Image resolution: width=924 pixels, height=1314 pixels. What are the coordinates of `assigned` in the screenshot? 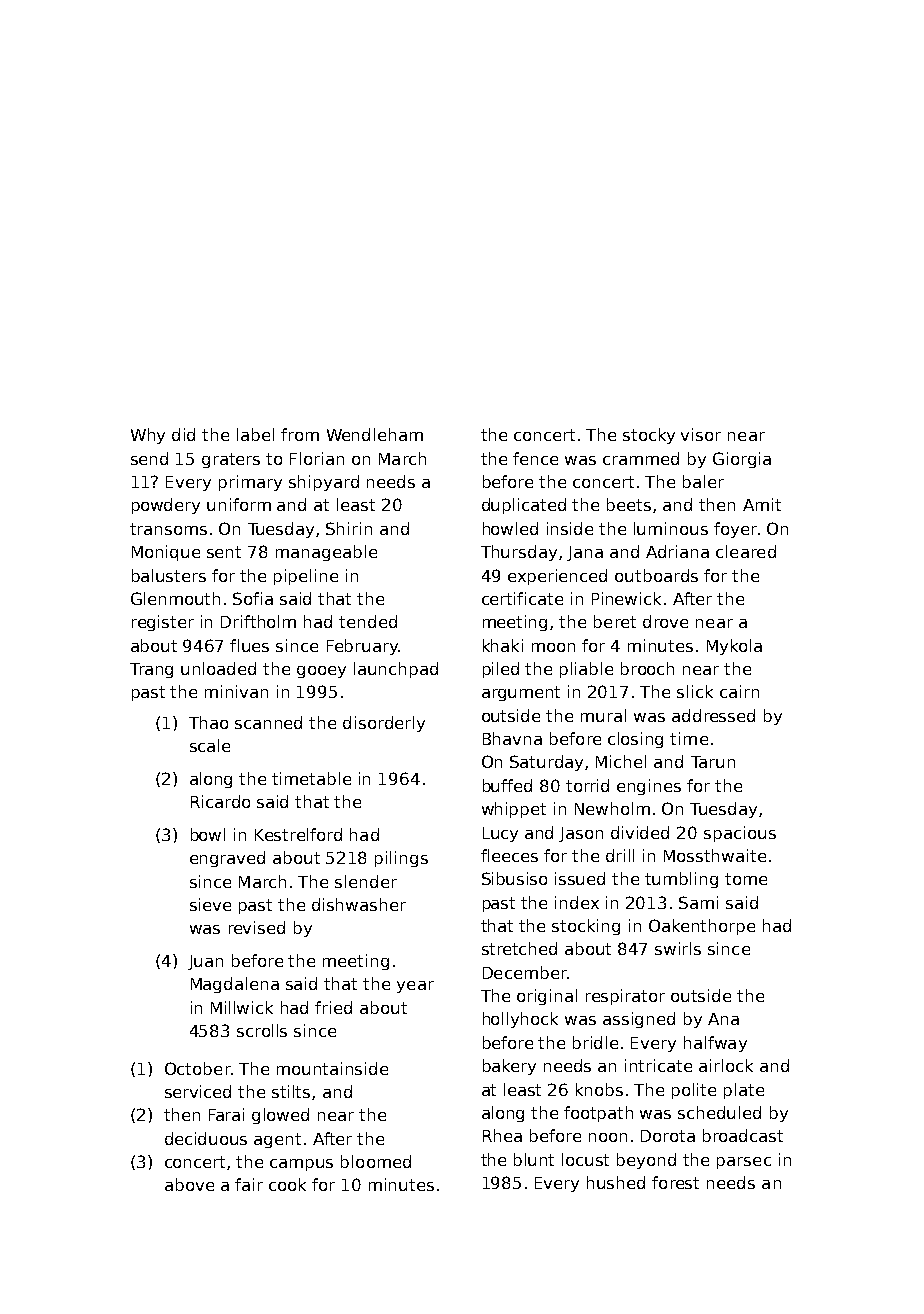 It's located at (639, 1020).
